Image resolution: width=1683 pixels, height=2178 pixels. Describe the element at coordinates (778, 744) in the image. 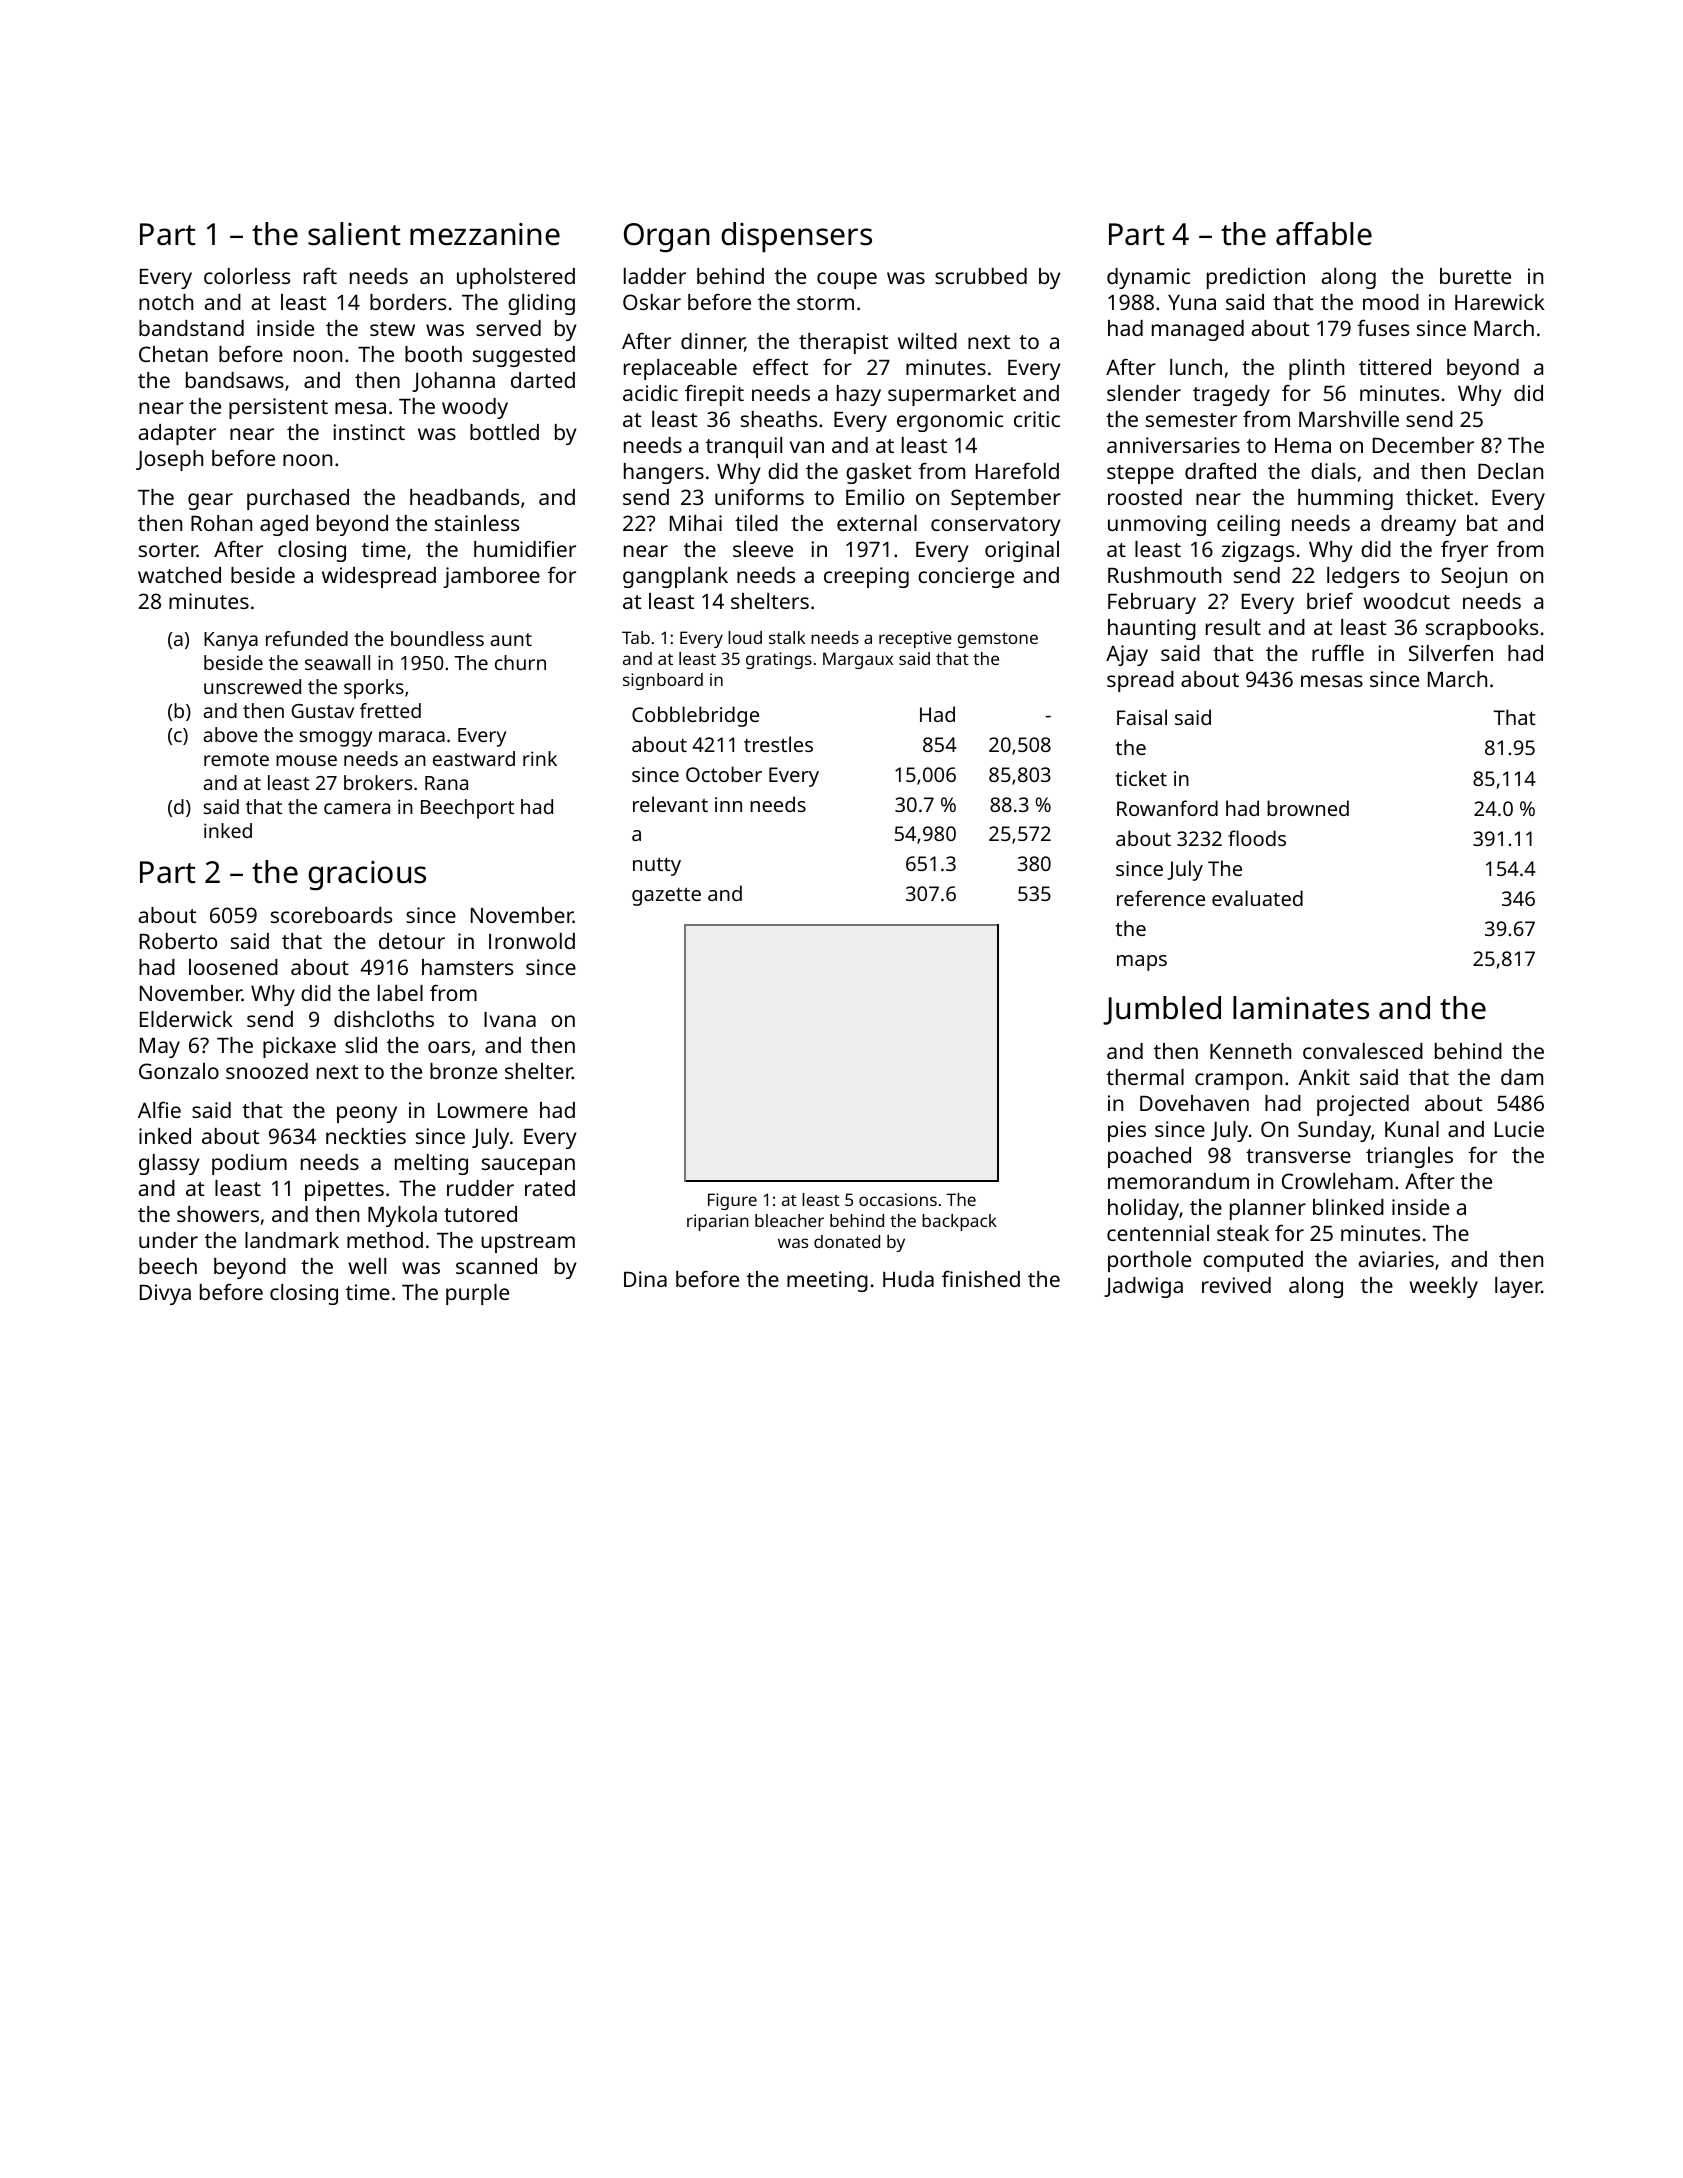

I see `trestles` at that location.
